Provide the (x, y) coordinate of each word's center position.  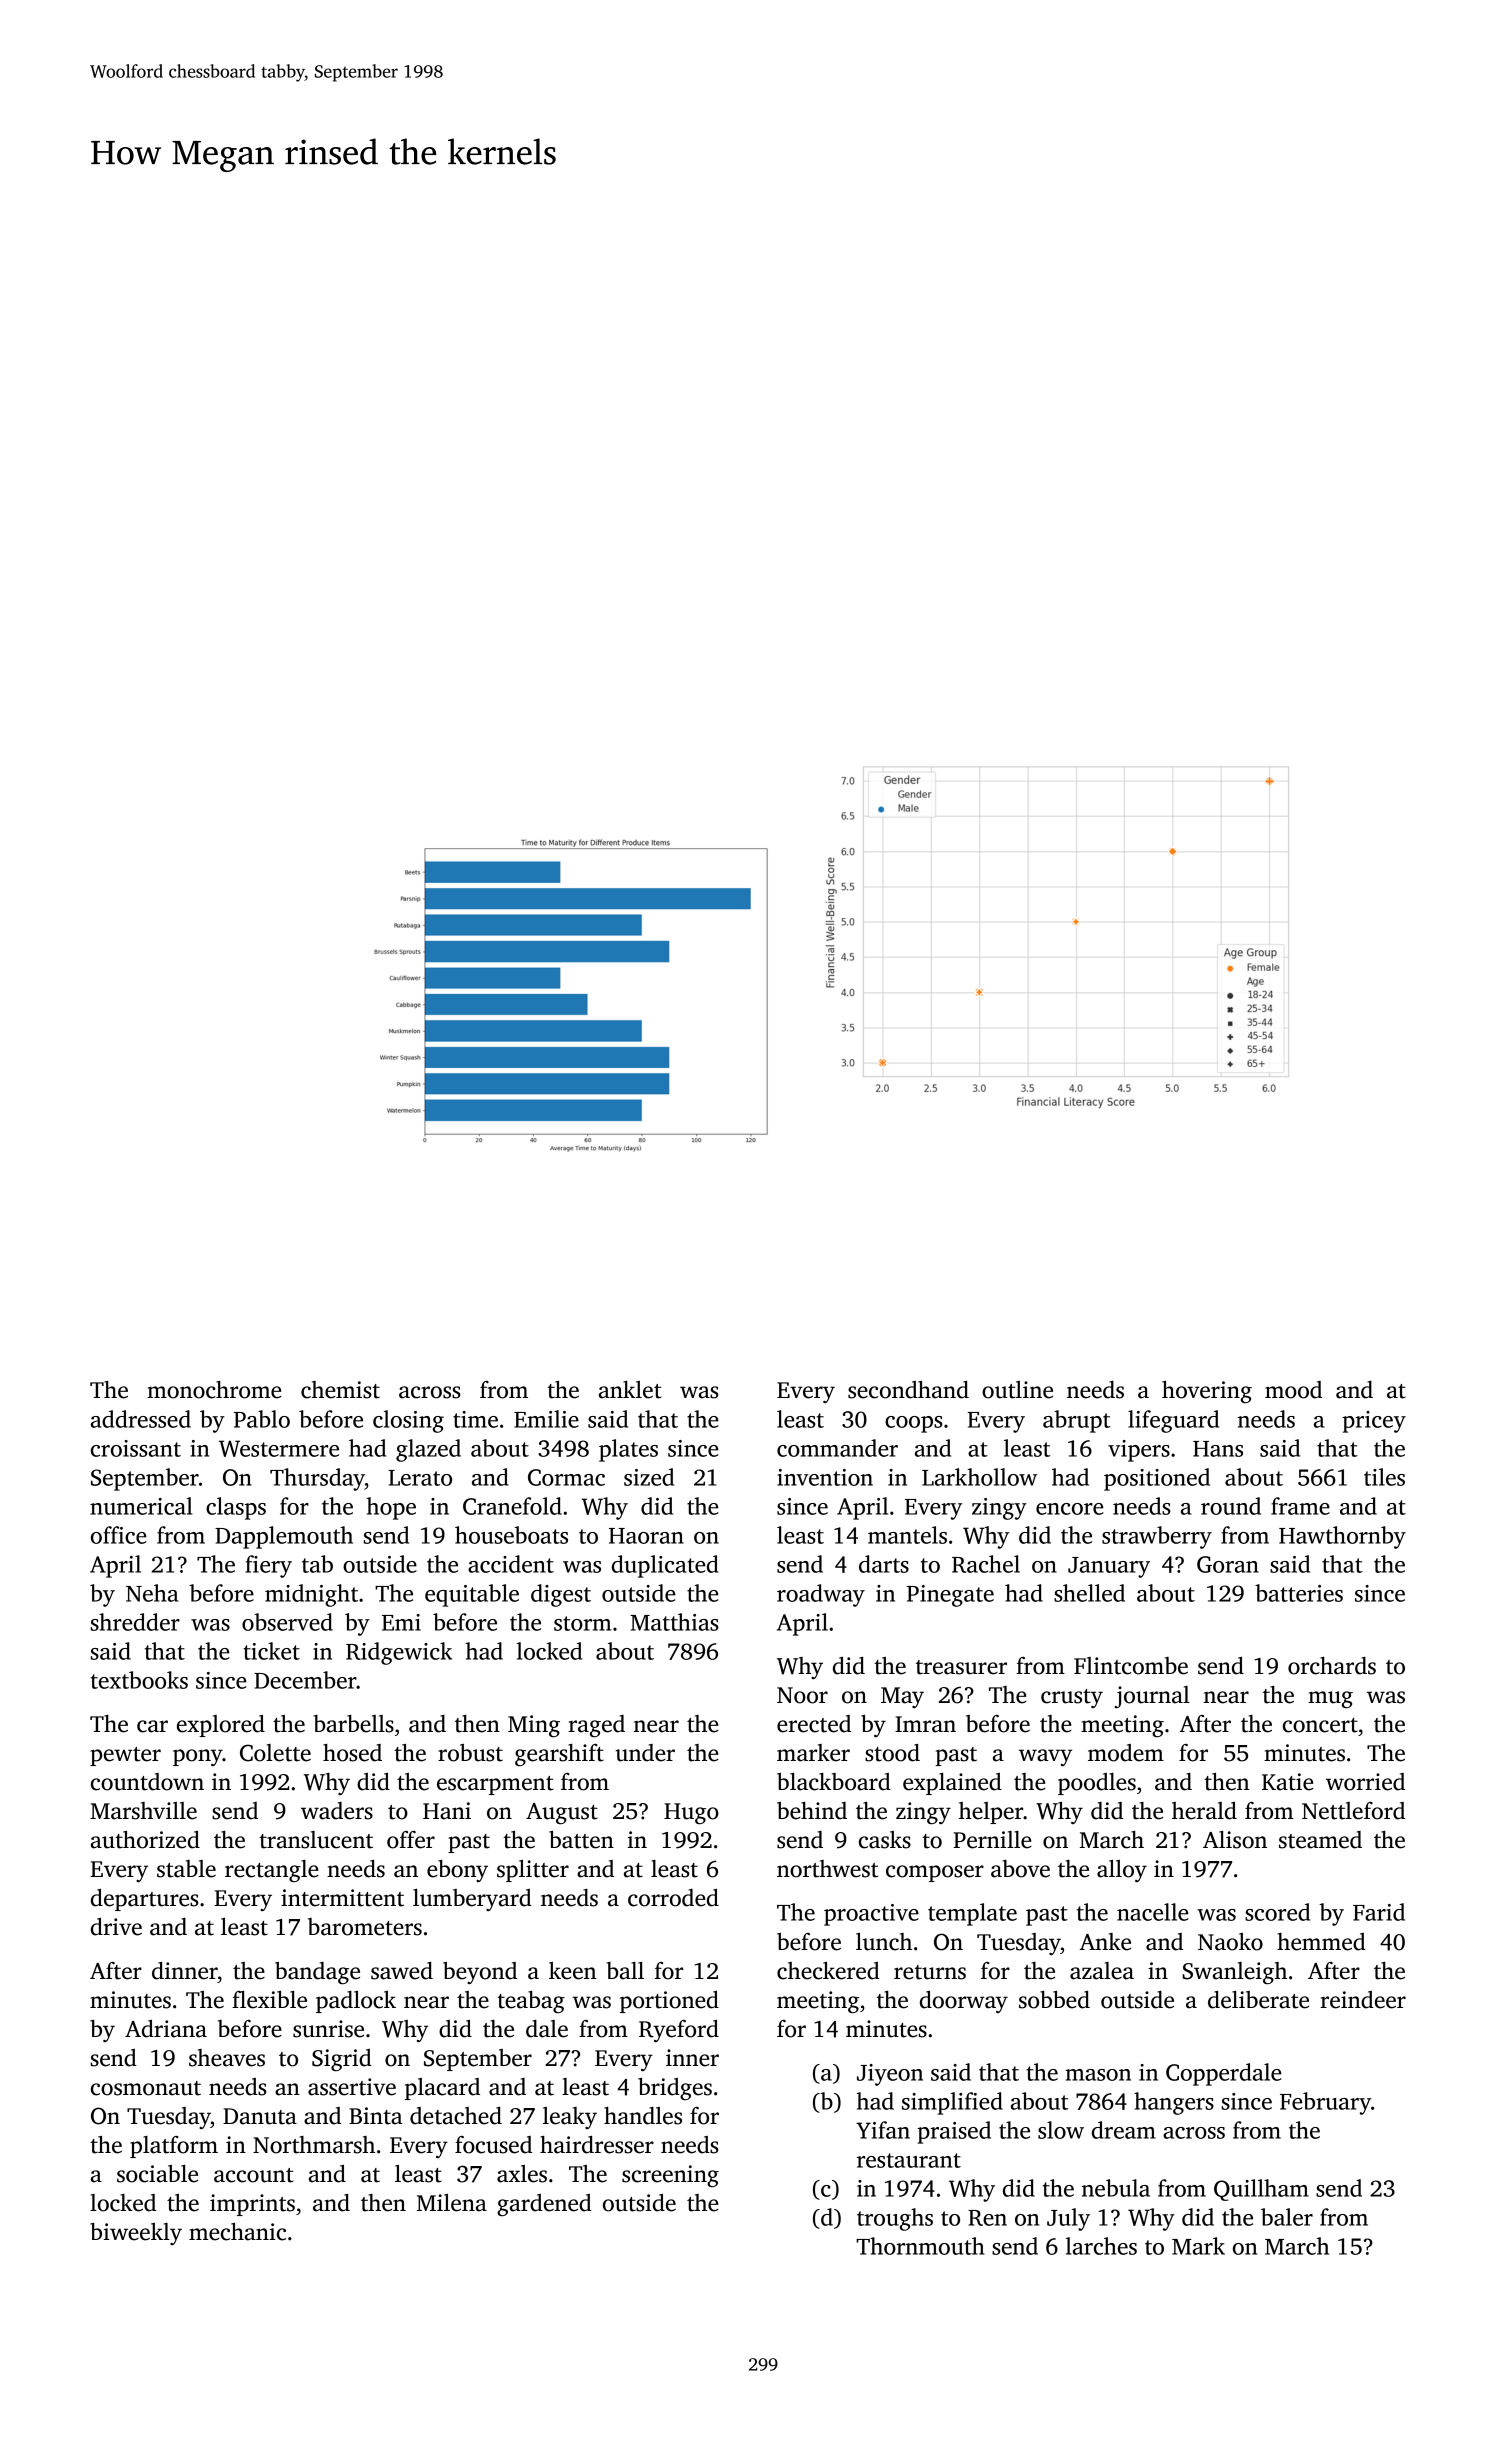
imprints (252, 2205)
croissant (136, 1448)
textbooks (139, 1680)
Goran (1228, 1564)
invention (825, 1477)
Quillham (1261, 2190)
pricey (1374, 1422)
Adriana (166, 2029)
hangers (1174, 2103)
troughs (895, 2219)
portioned (669, 2002)
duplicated (665, 1566)
